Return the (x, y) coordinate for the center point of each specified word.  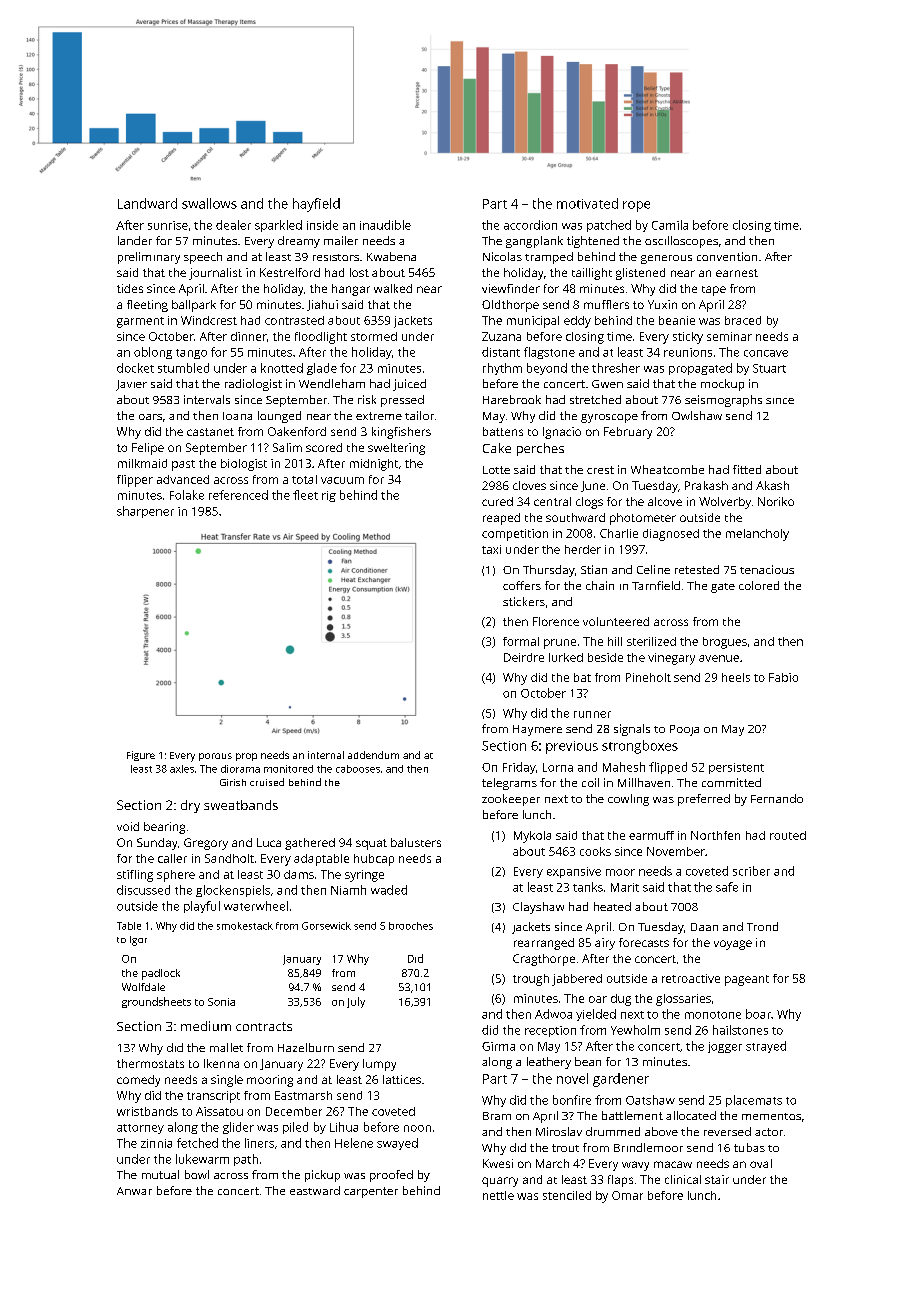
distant (501, 352)
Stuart (769, 368)
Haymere (537, 730)
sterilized (651, 641)
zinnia (156, 1143)
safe (727, 887)
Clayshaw (538, 908)
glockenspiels (233, 891)
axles (182, 769)
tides (130, 288)
